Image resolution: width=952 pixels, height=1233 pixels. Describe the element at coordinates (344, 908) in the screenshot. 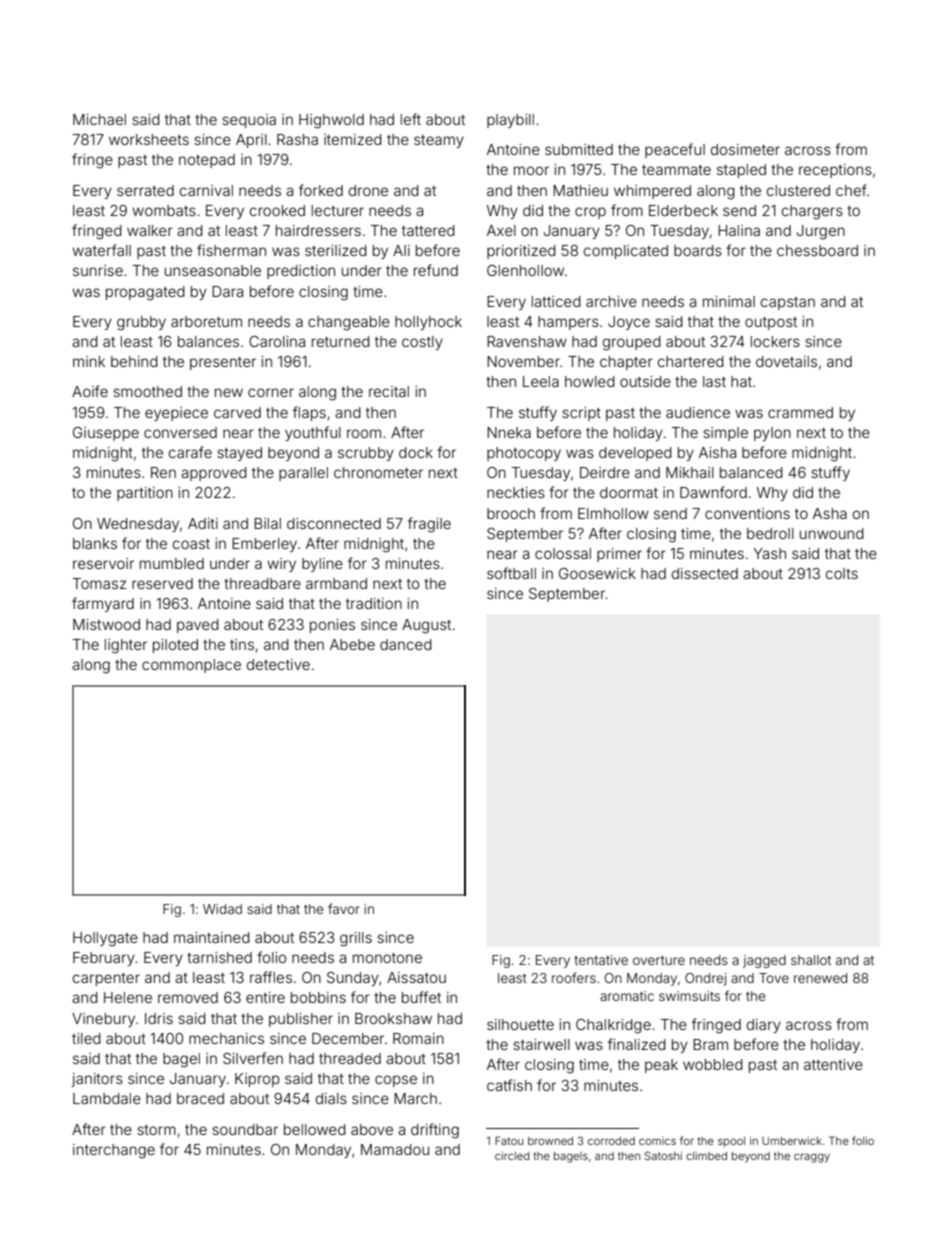

I see `favor` at that location.
